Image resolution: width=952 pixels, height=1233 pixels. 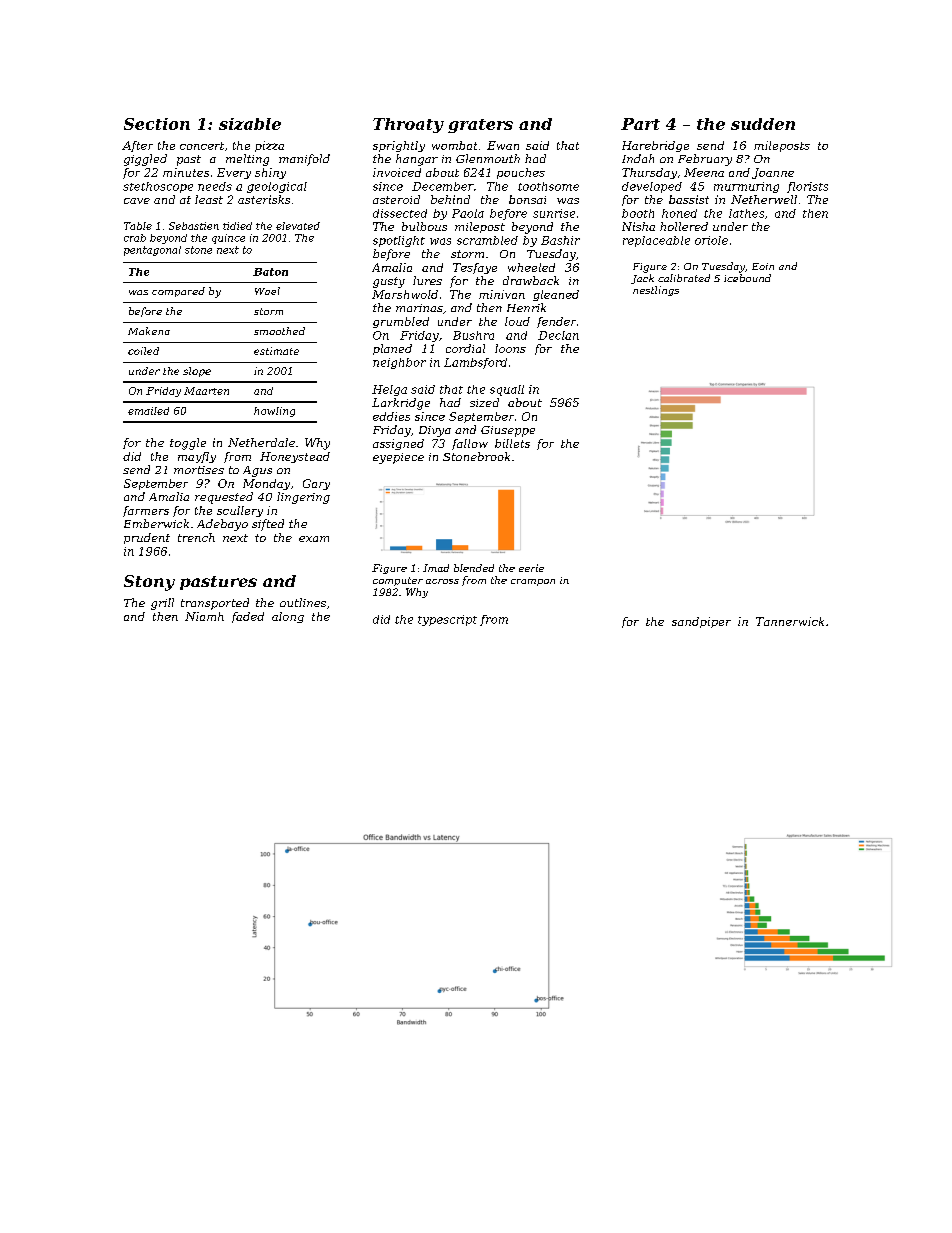 What do you see at coordinates (684, 278) in the screenshot?
I see `calibrated` at bounding box center [684, 278].
